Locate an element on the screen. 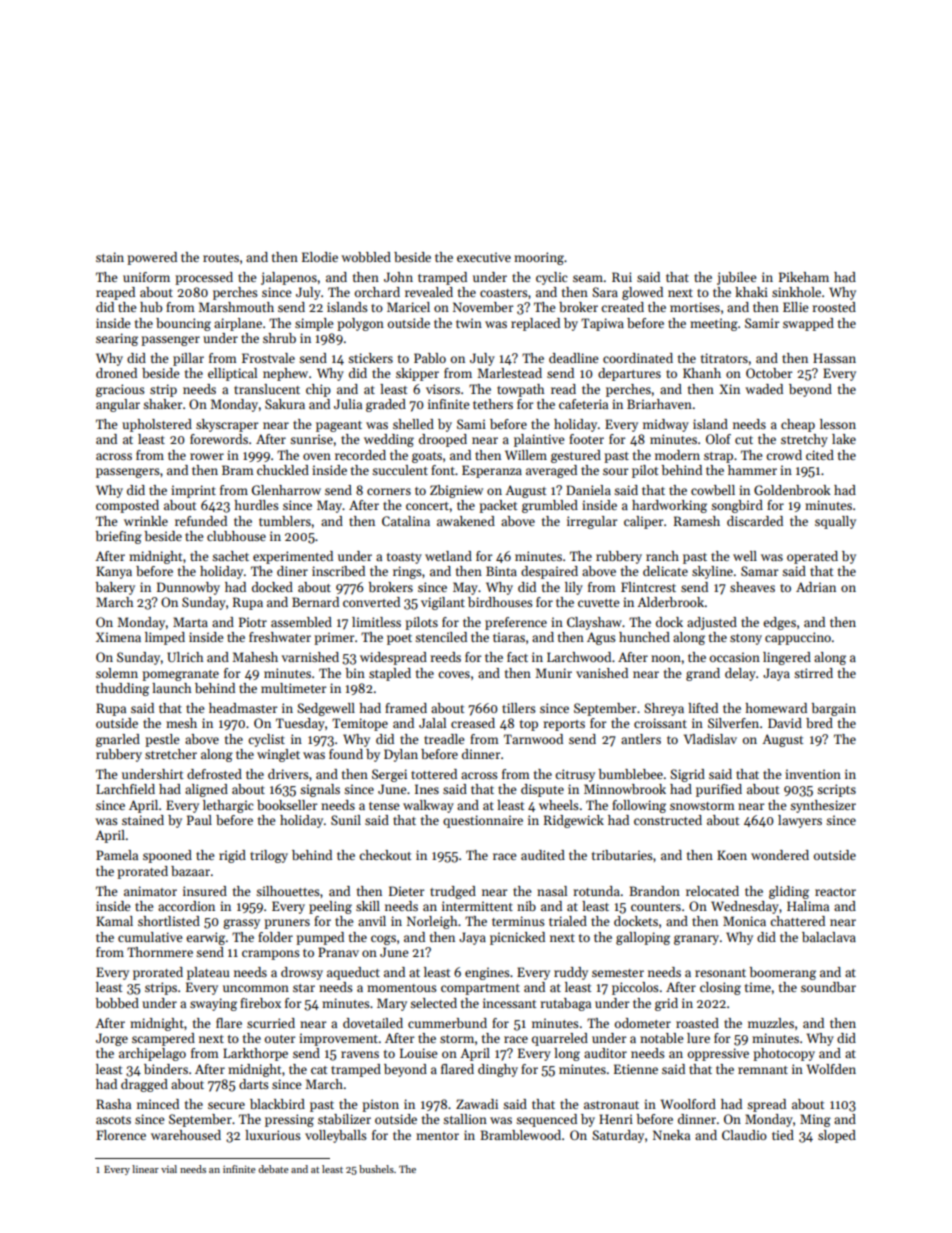 The image size is (952, 1233). reports is located at coordinates (564, 725).
